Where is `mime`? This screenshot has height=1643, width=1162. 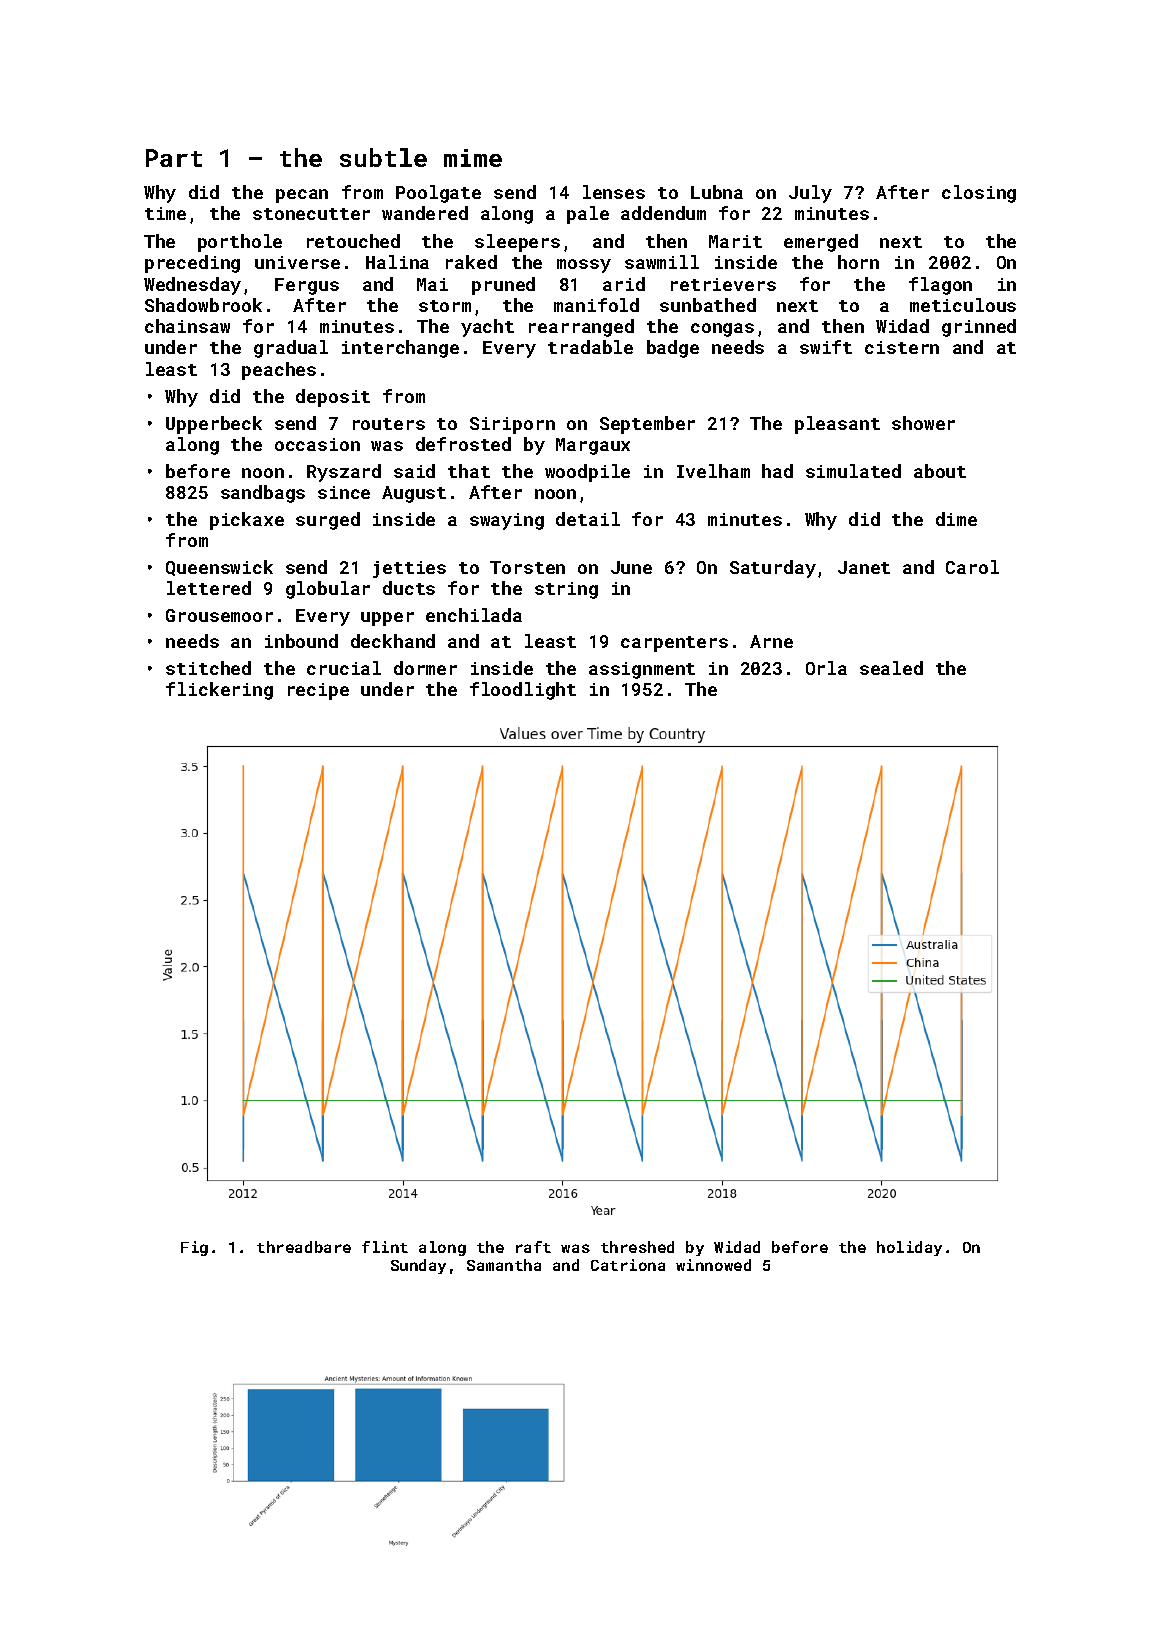
mime is located at coordinates (473, 158).
